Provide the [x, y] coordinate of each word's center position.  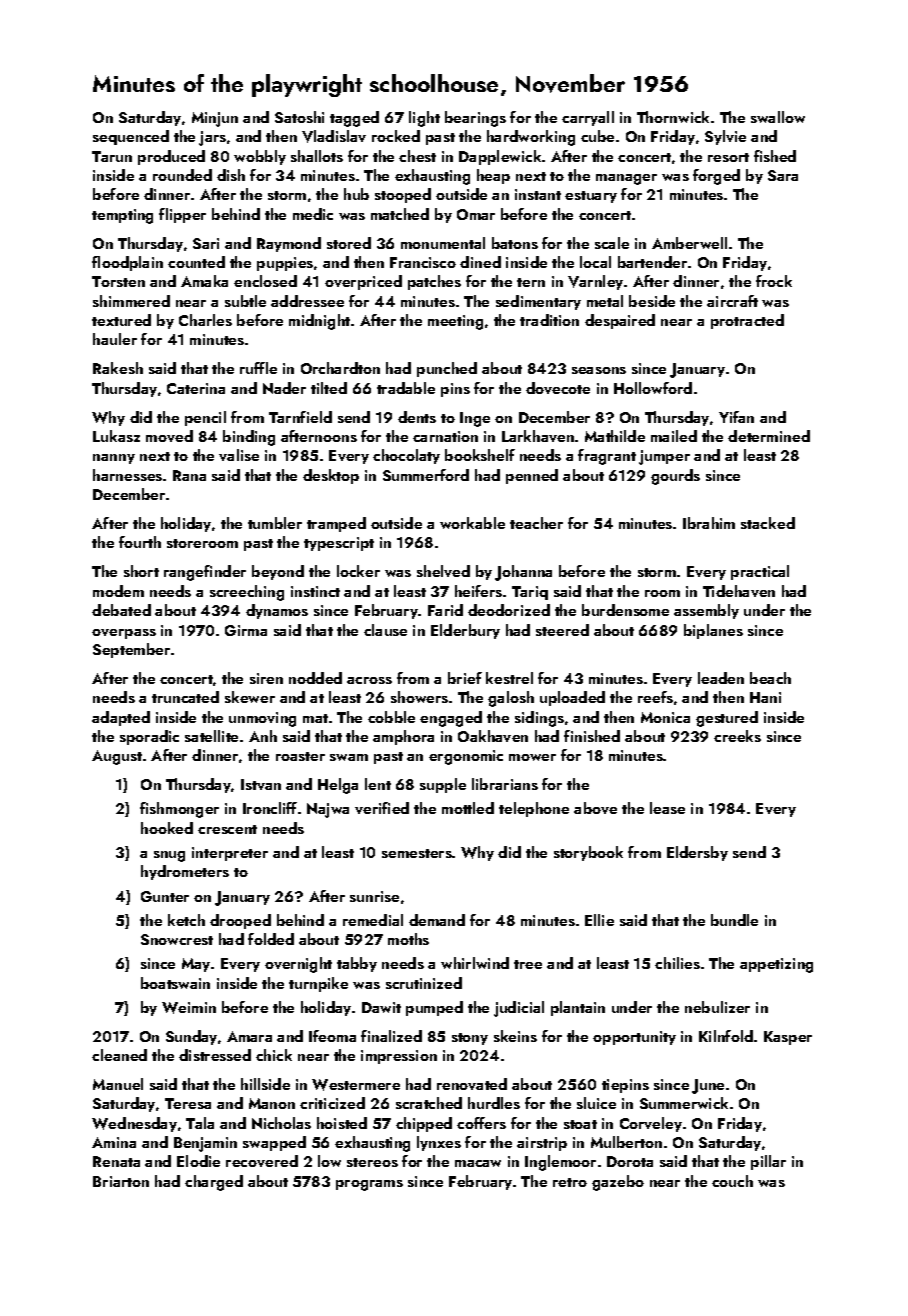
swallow [778, 117]
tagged [354, 119]
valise [239, 455]
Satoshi [299, 117]
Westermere [356, 1085]
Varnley [595, 282]
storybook [588, 853]
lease [667, 808]
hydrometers [185, 872]
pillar [768, 1162]
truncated [185, 697]
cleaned [119, 1055]
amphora [403, 737]
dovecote [558, 388]
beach [770, 678]
